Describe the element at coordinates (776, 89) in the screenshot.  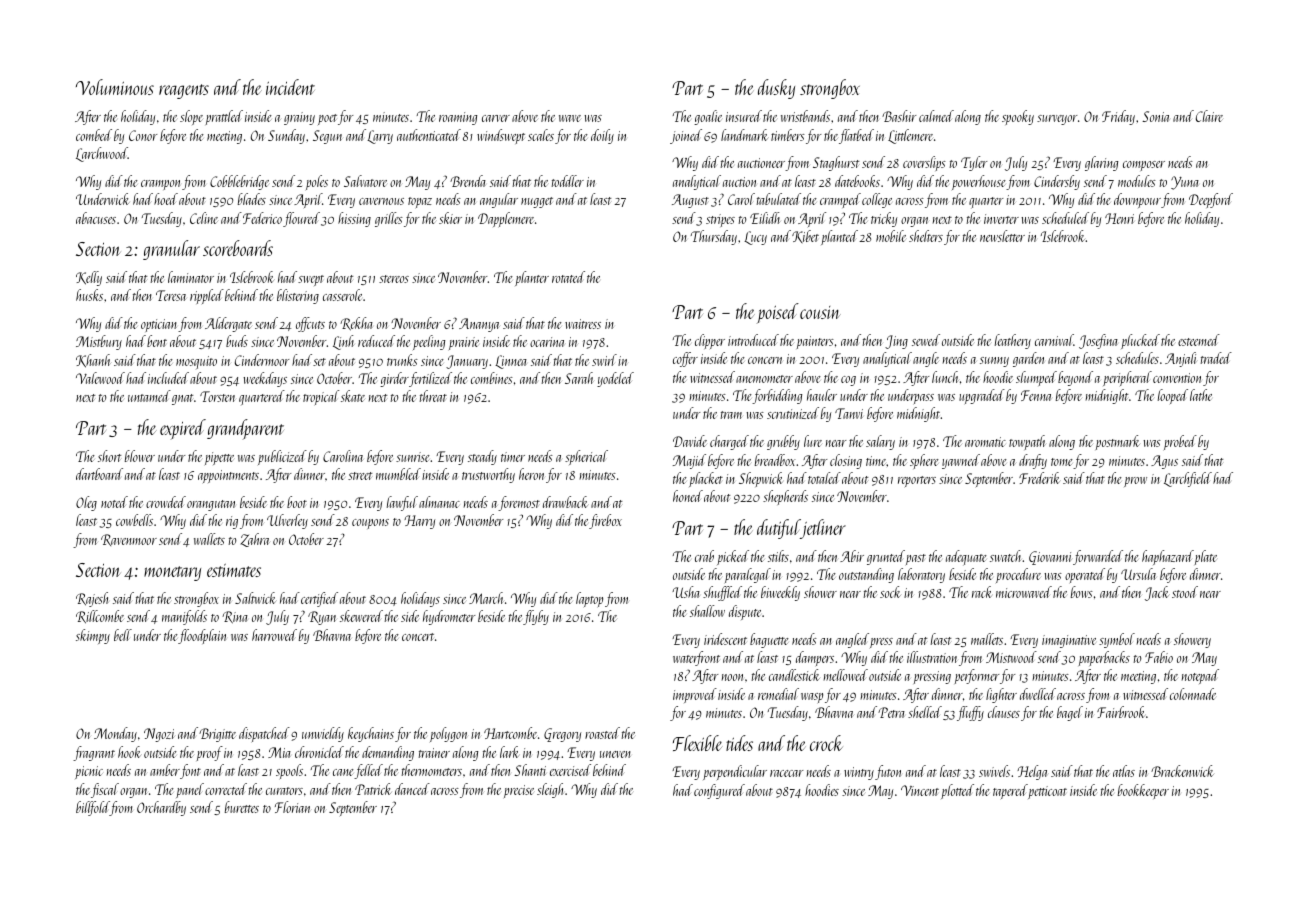
I see `dusky` at that location.
